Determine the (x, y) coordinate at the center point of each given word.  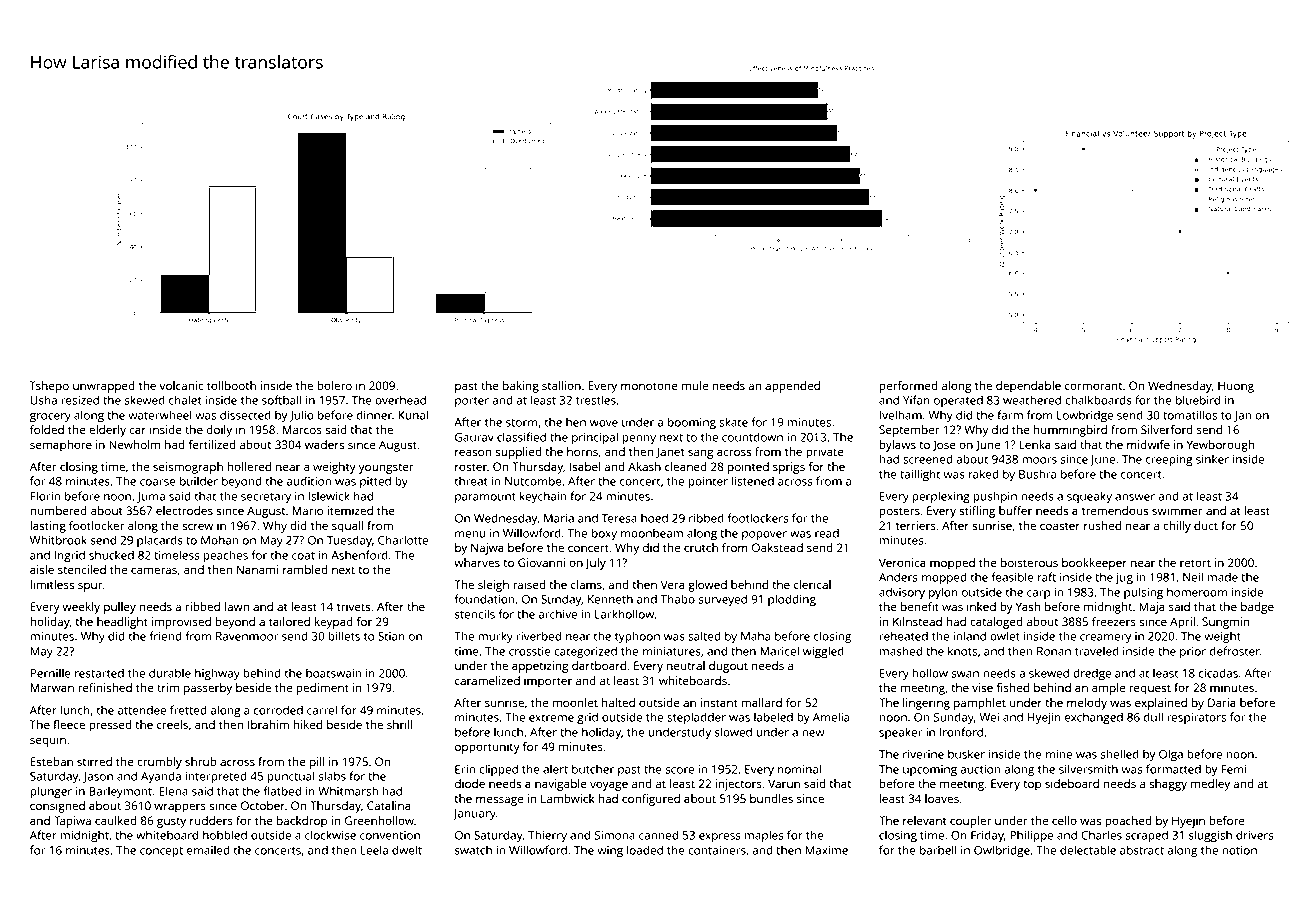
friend (166, 636)
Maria (559, 518)
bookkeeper (1094, 564)
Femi (1234, 769)
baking (521, 387)
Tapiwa (72, 822)
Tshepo (49, 387)
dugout (728, 667)
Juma (151, 497)
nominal (799, 769)
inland (969, 636)
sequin (48, 741)
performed (908, 387)
